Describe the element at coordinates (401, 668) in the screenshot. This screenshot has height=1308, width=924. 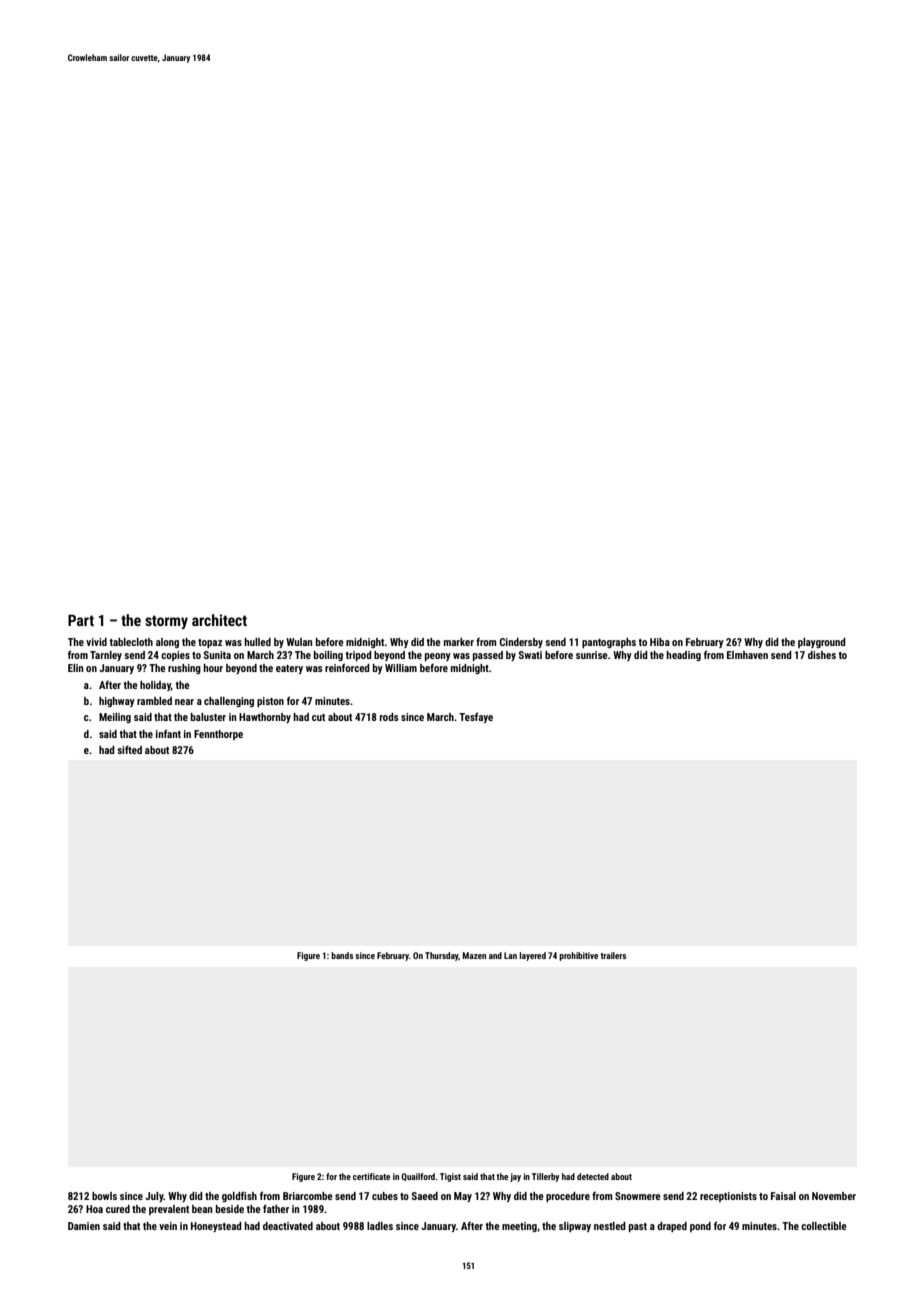
I see `William` at that location.
